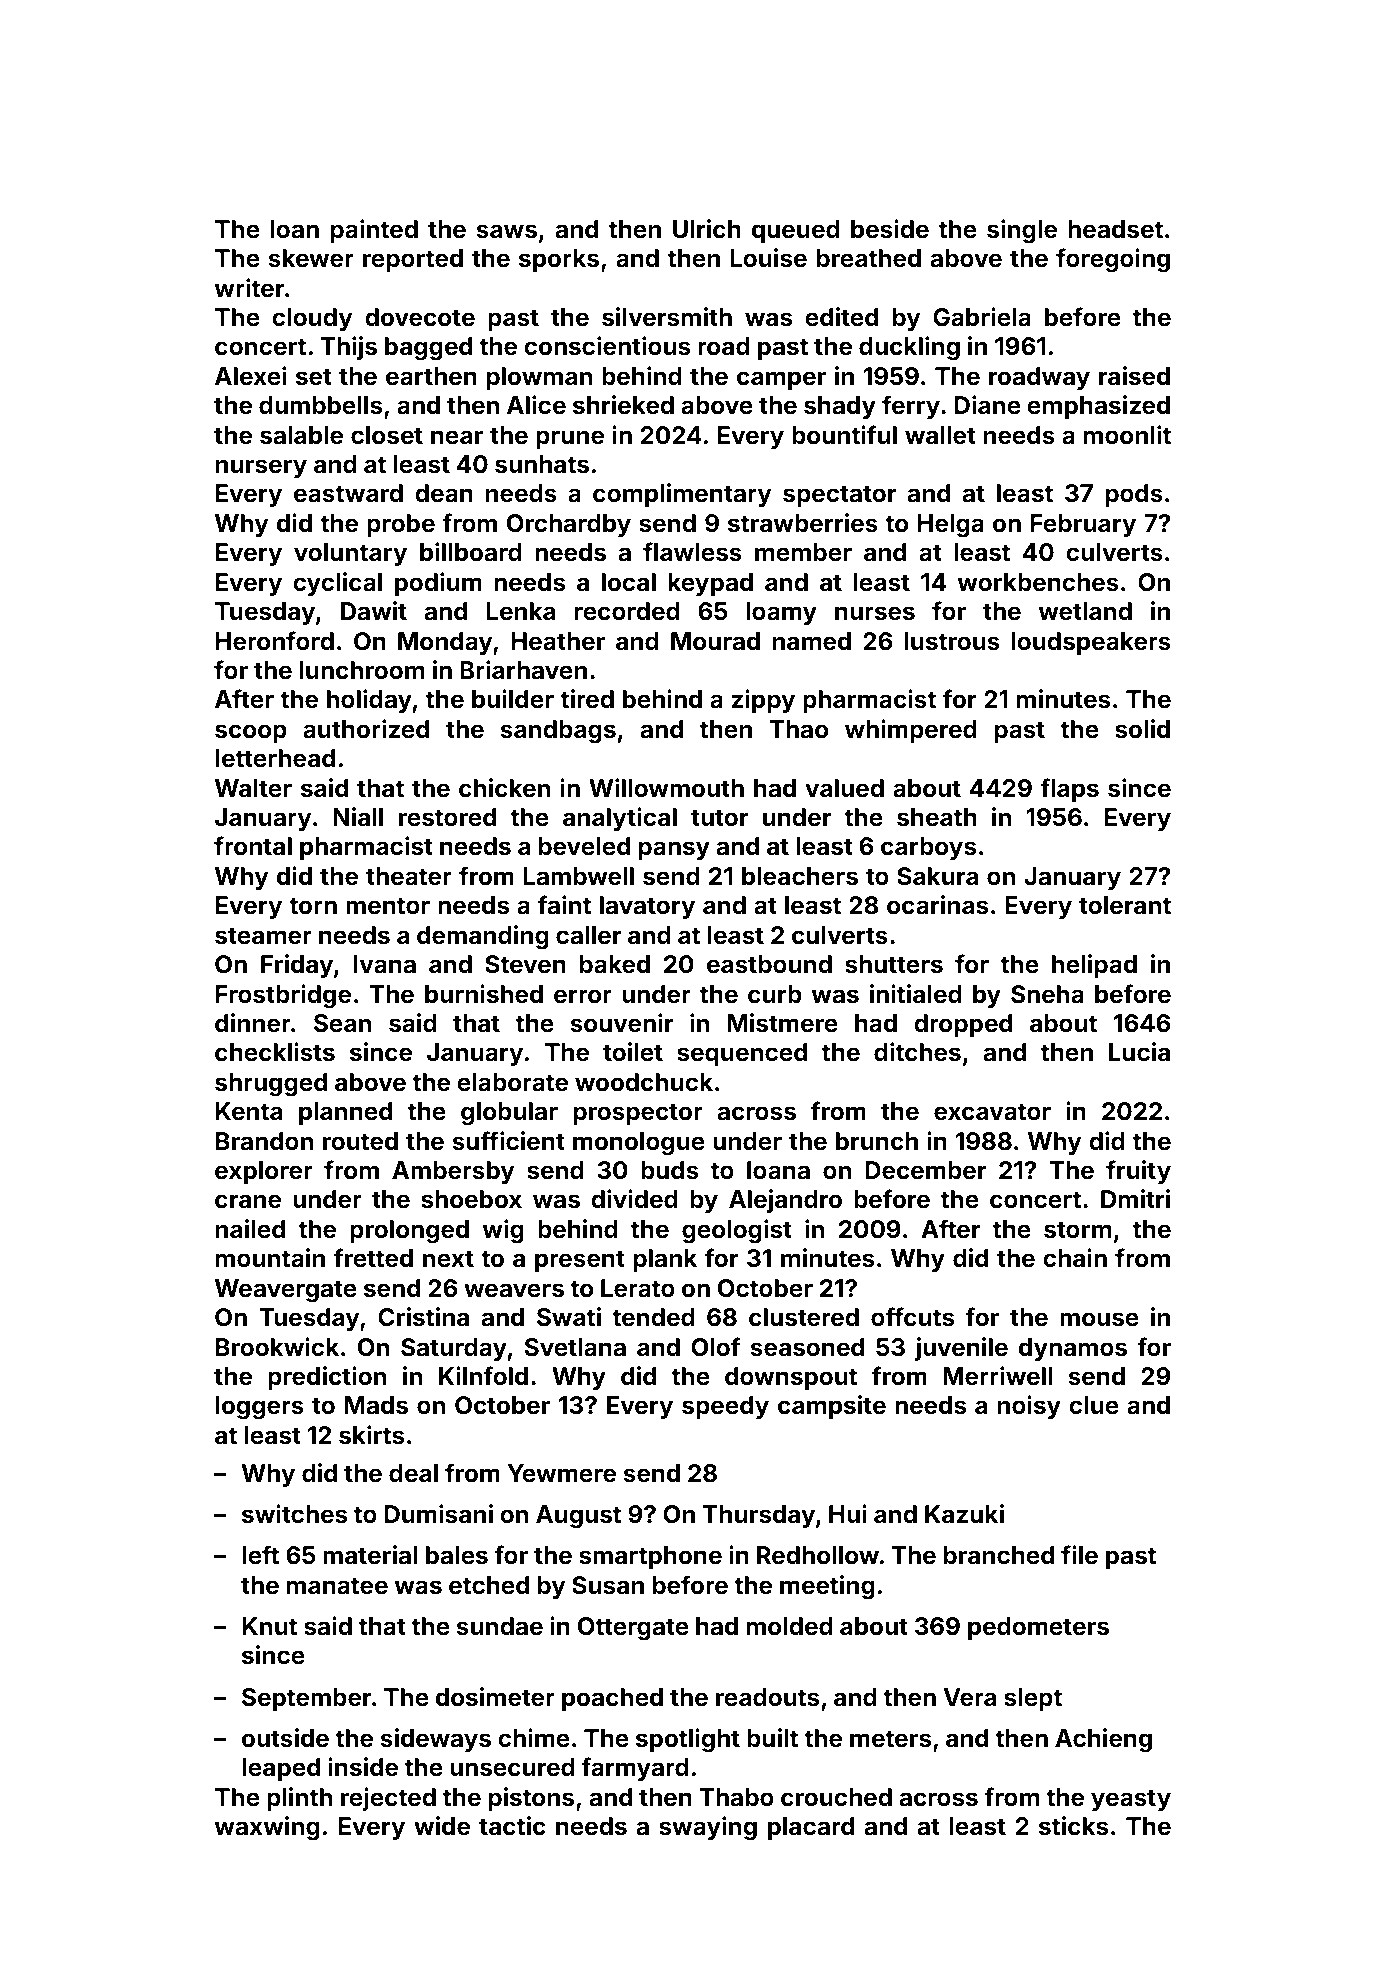 The height and width of the screenshot is (1969, 1386). What do you see at coordinates (285, 1738) in the screenshot?
I see `outside` at bounding box center [285, 1738].
